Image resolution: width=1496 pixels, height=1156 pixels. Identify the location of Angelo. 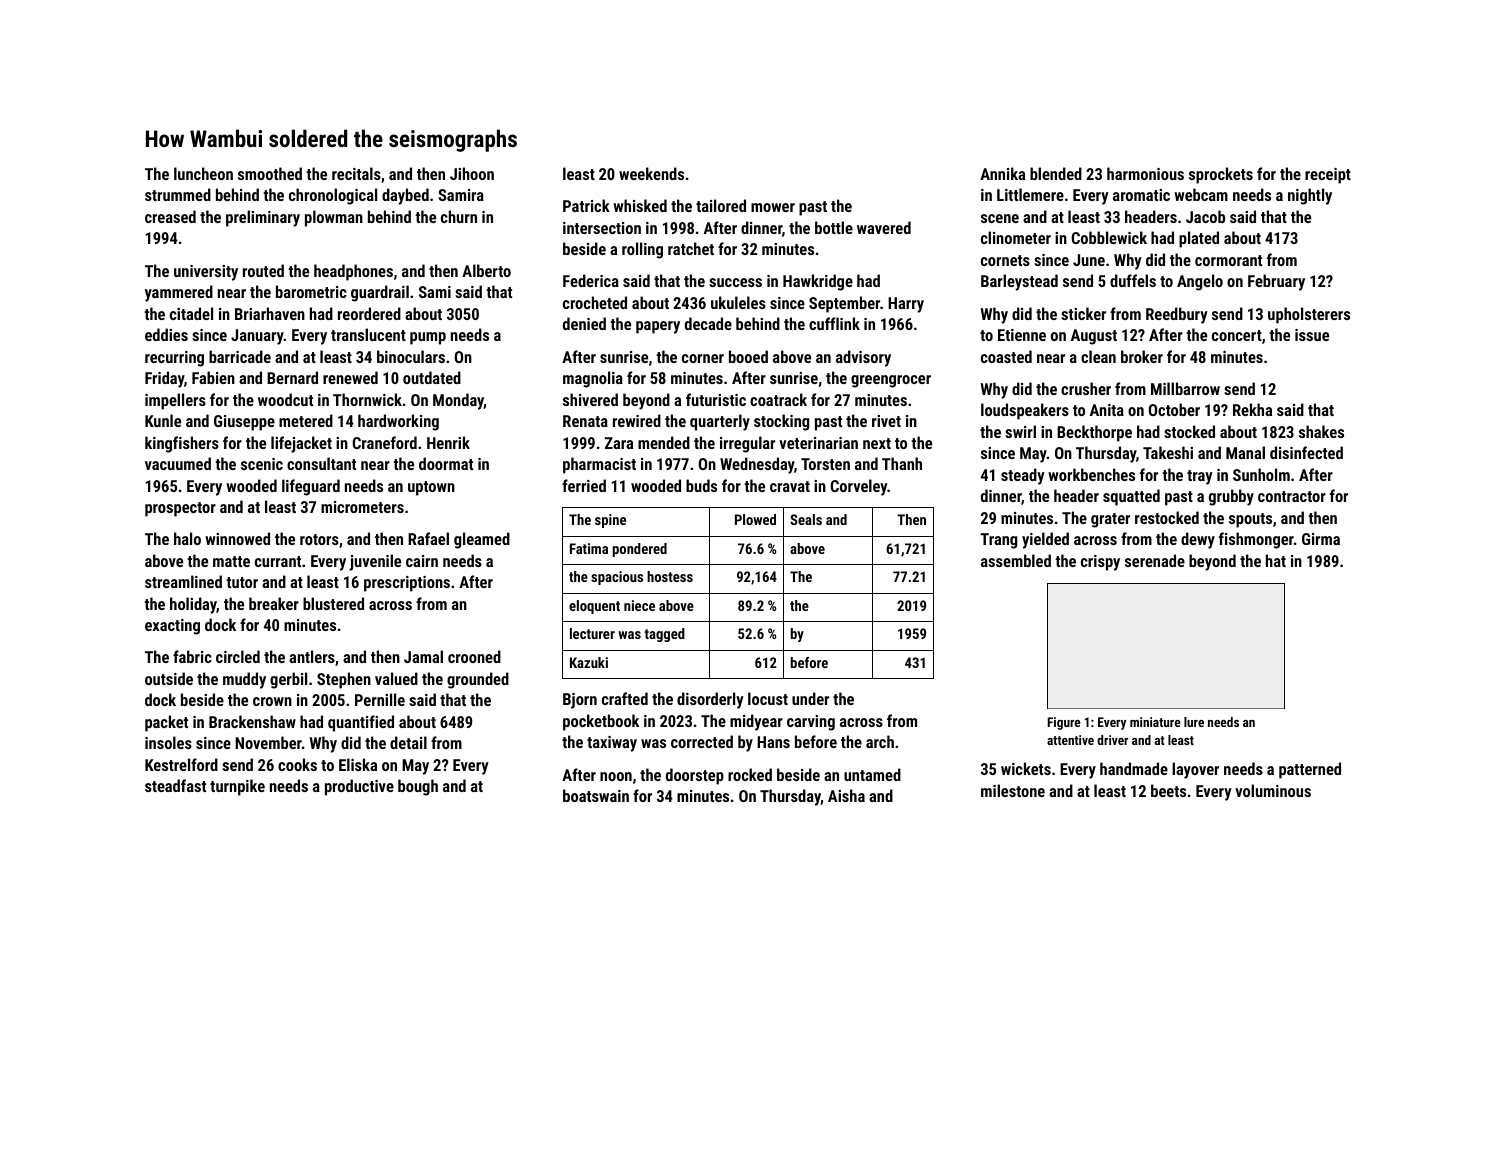
(1200, 282).
